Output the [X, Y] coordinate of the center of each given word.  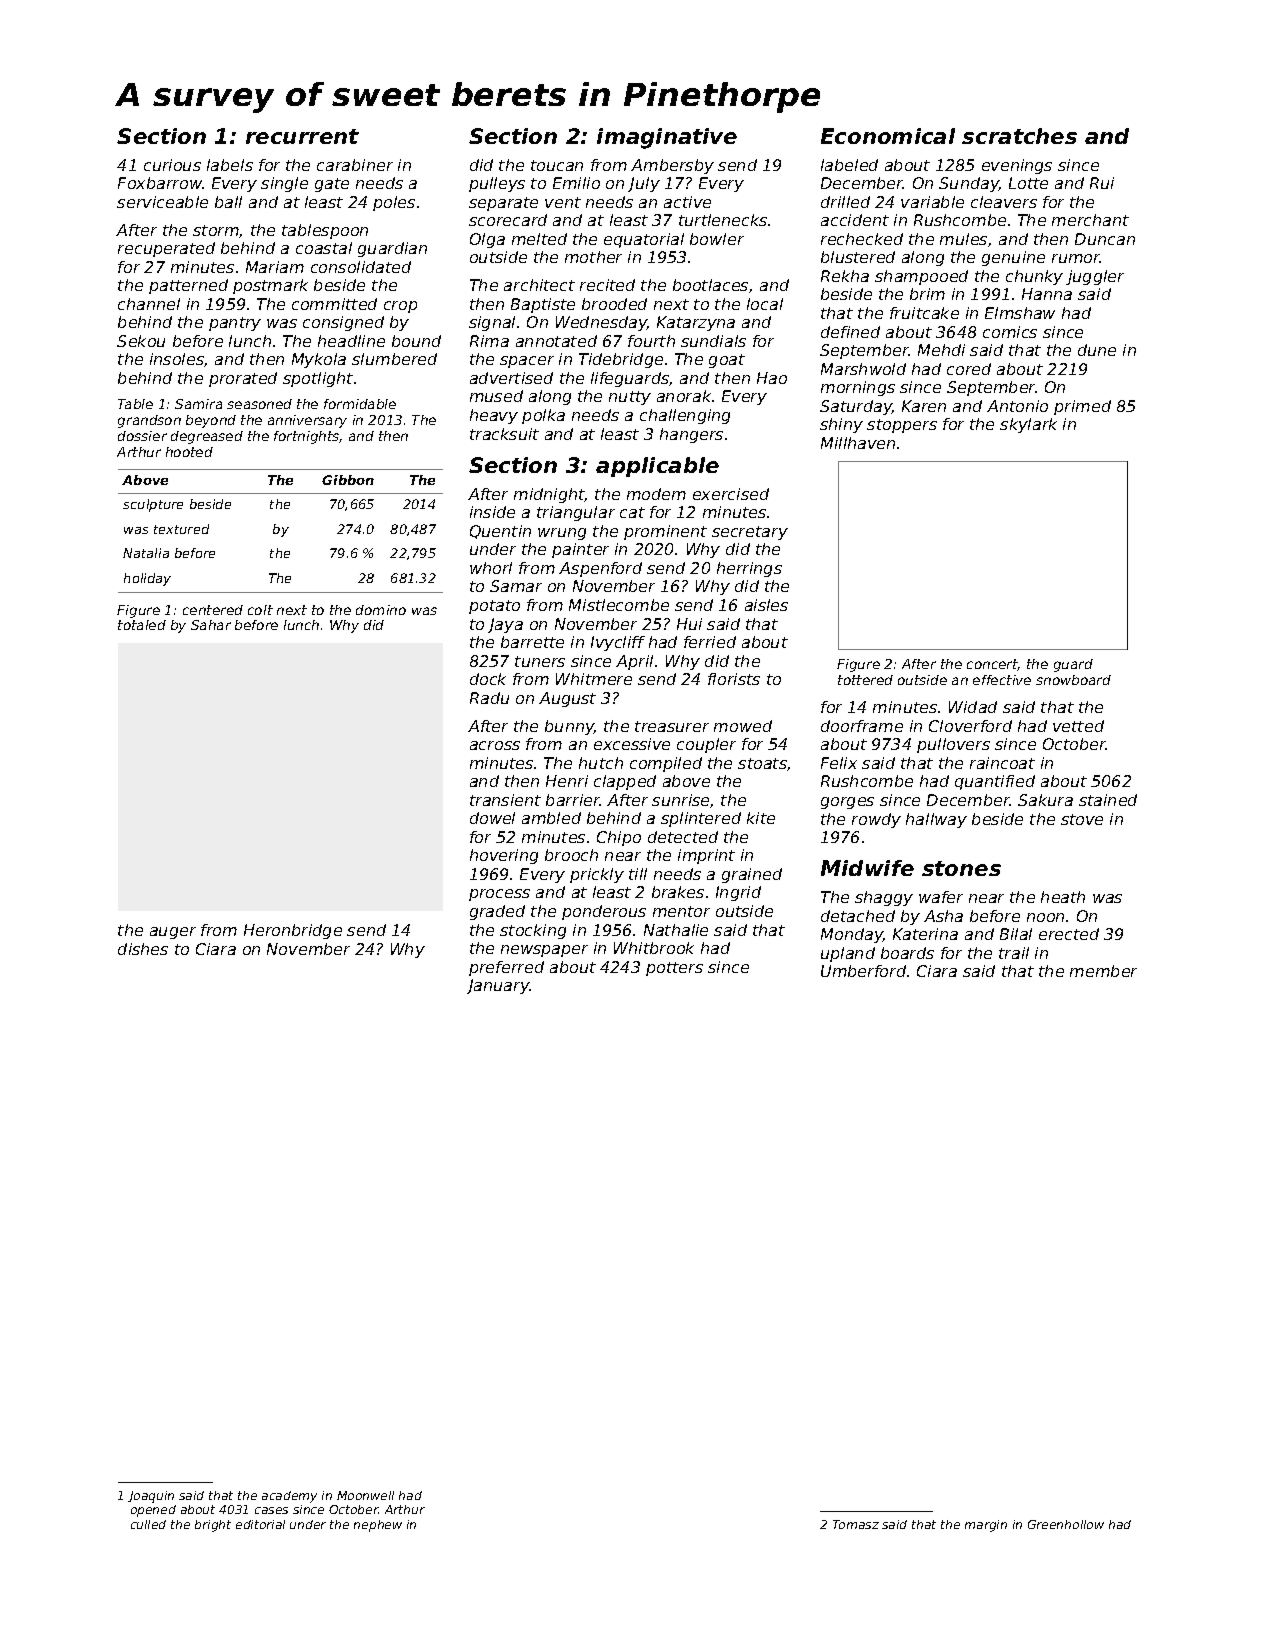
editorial [260, 1524]
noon [1045, 917]
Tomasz [856, 1524]
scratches [1019, 136]
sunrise [680, 800]
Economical [888, 136]
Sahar [211, 625]
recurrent [302, 136]
